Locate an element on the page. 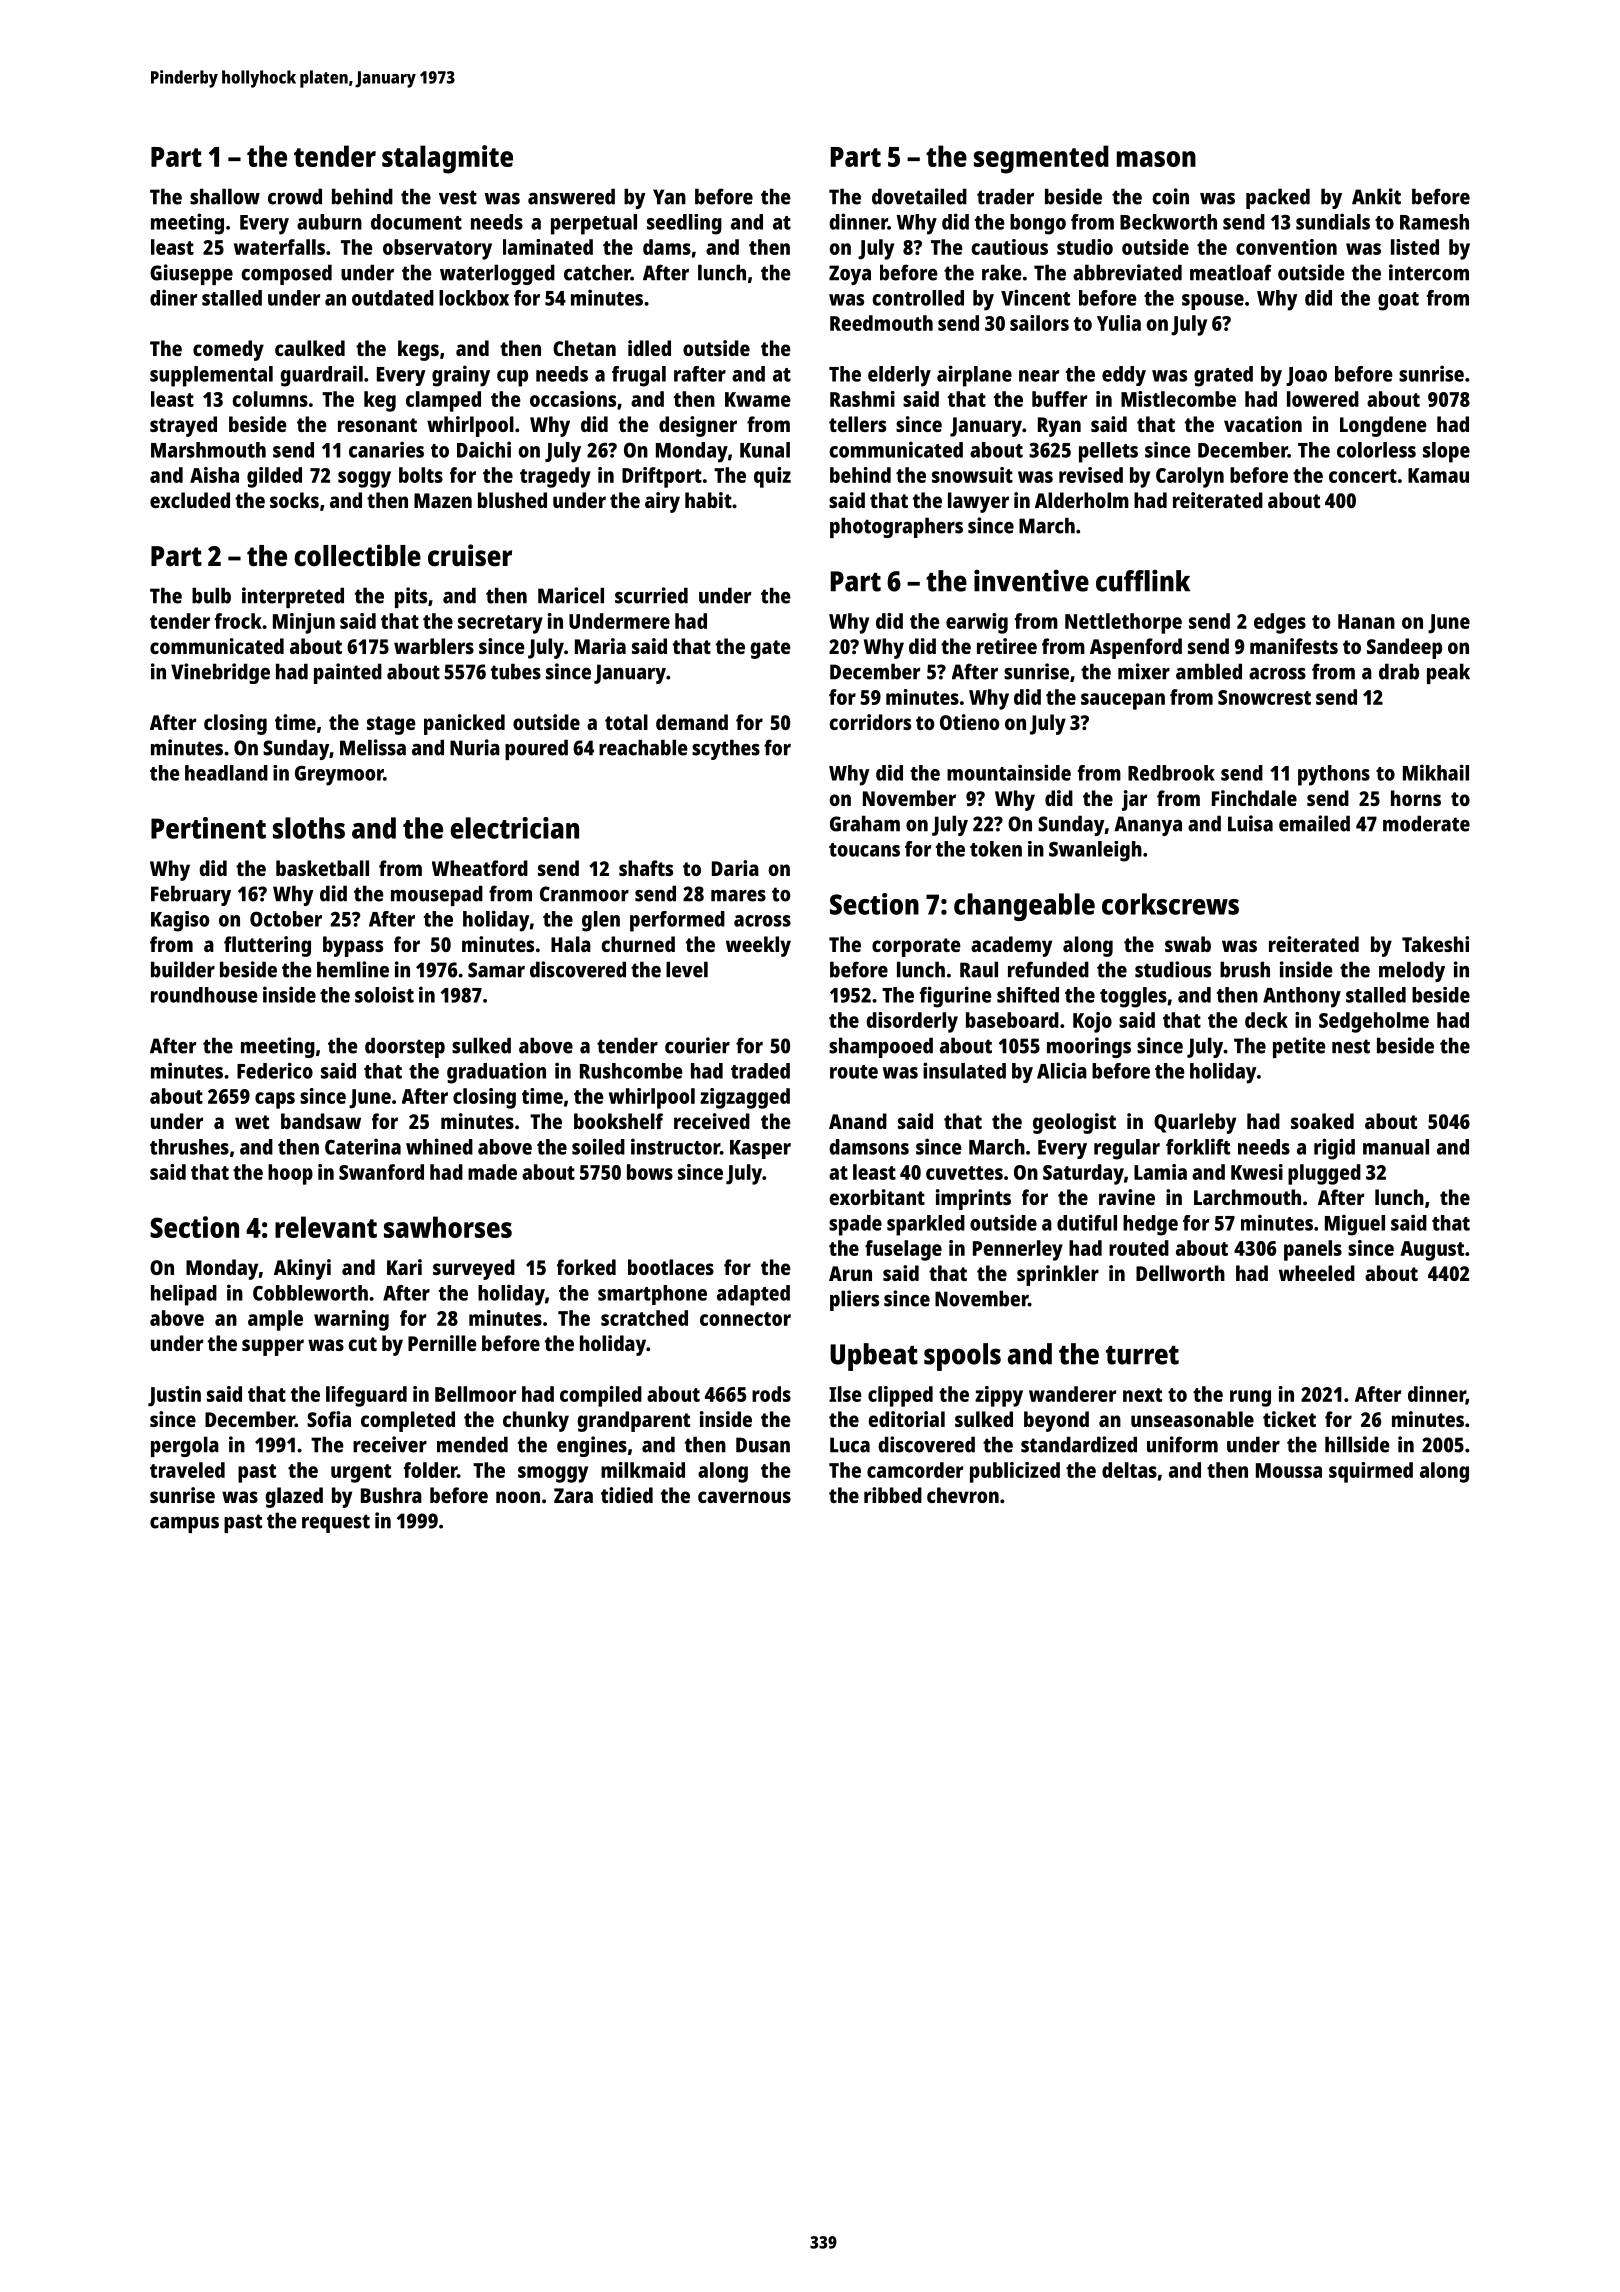 The width and height of the document is (1620, 2292). segmented is located at coordinates (1041, 159).
